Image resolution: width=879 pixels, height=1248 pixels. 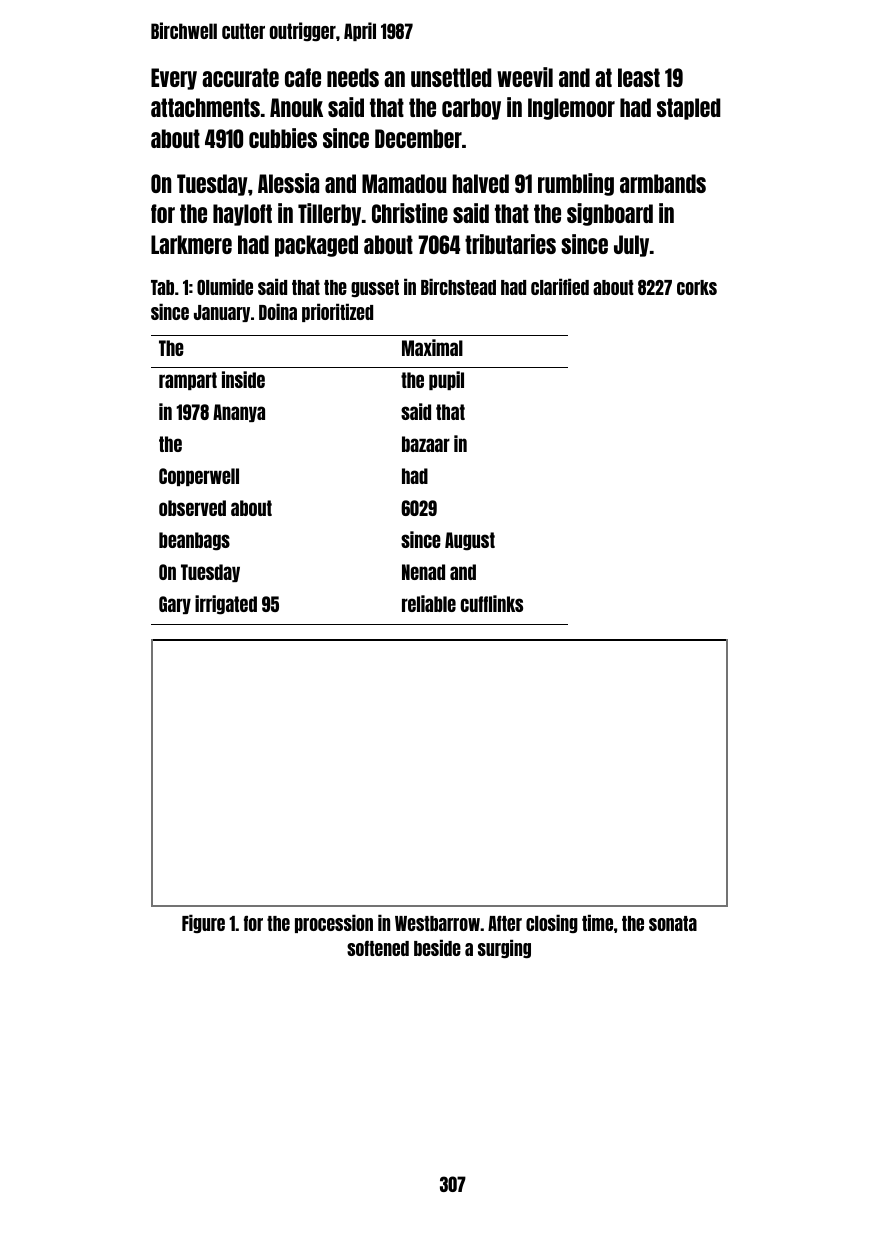 What do you see at coordinates (492, 603) in the screenshot?
I see `cufflinks` at bounding box center [492, 603].
